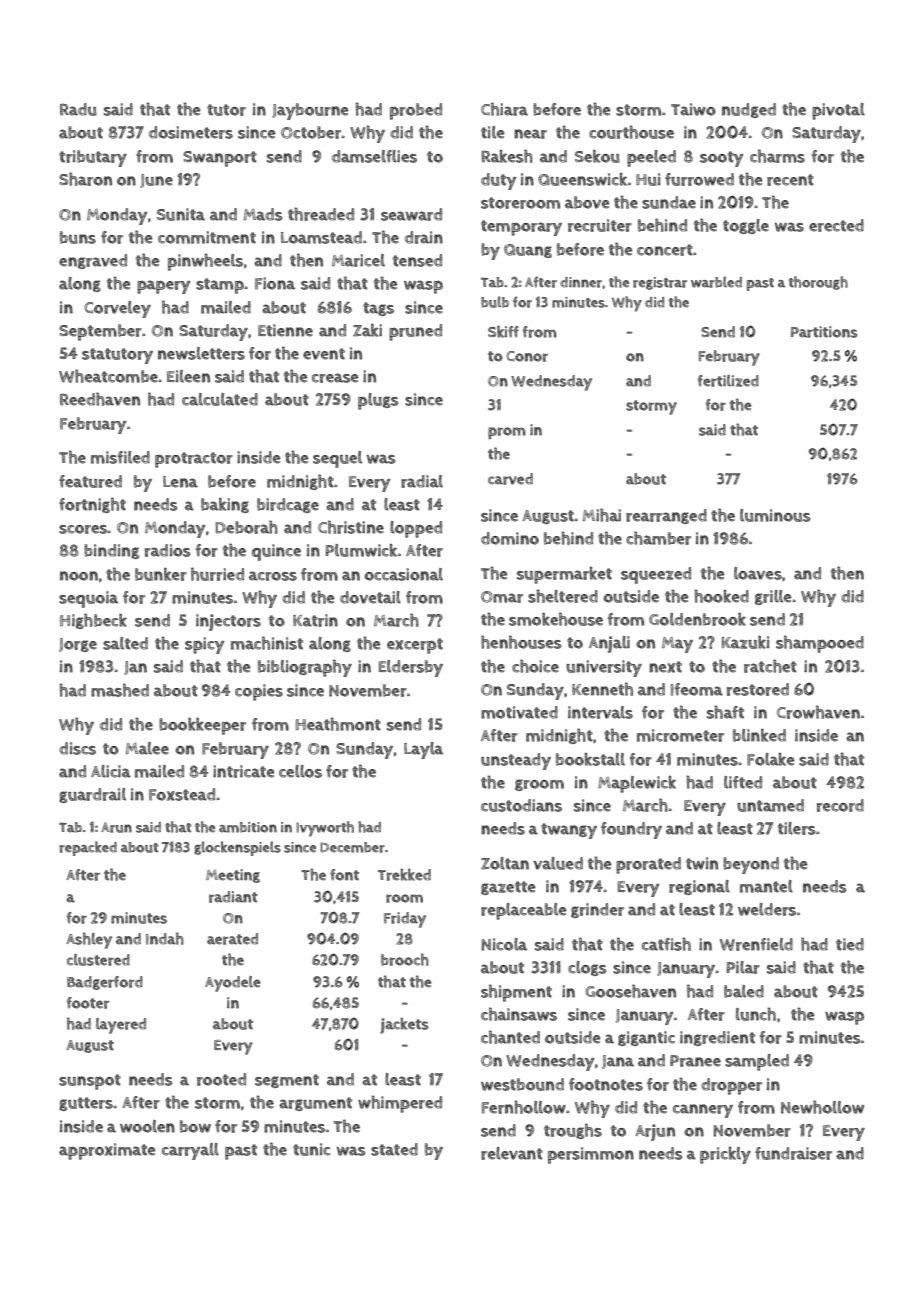 Image resolution: width=924 pixels, height=1311 pixels. Describe the element at coordinates (378, 309) in the screenshot. I see `tags` at that location.
